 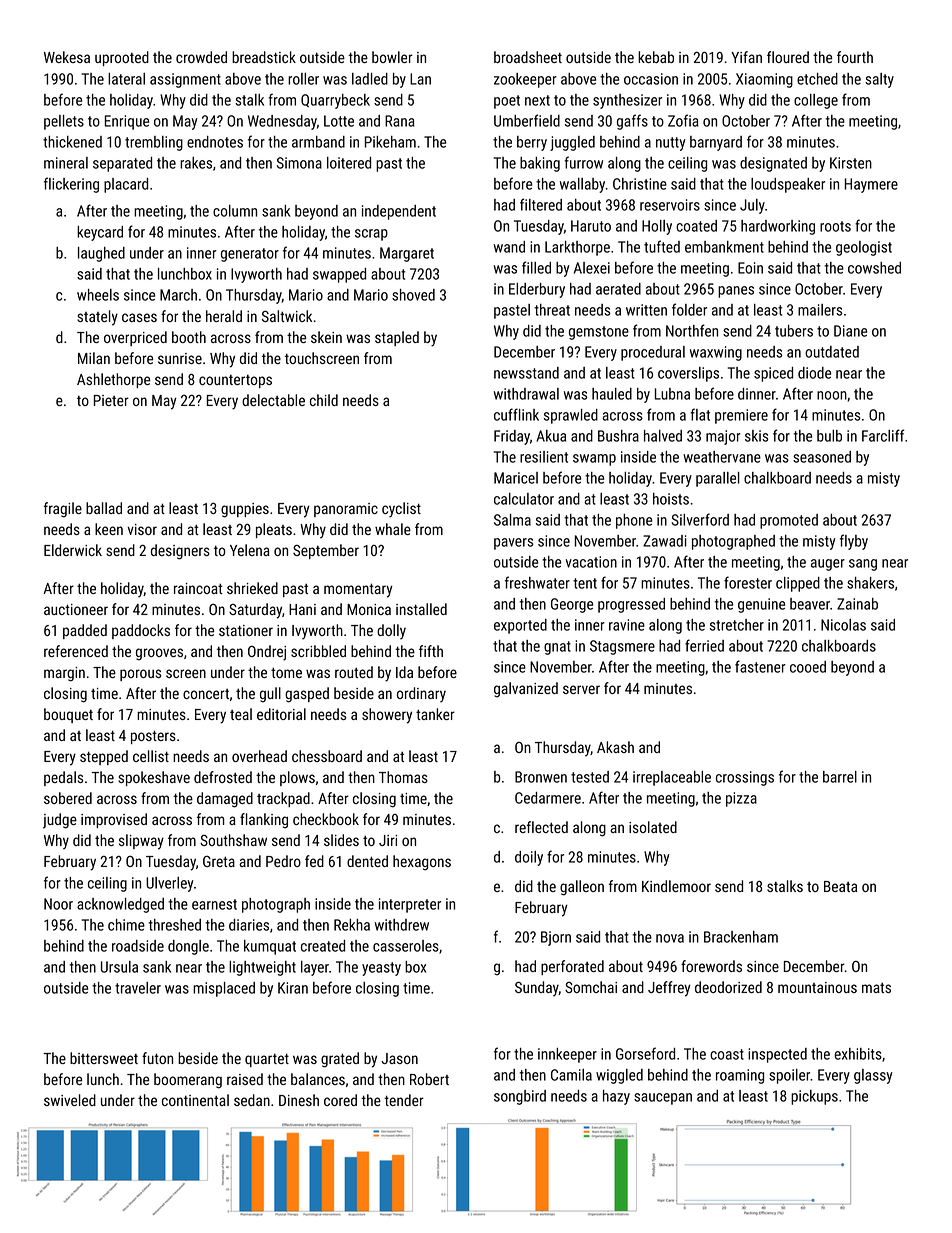 I want to click on Bronwen, so click(x=541, y=777).
